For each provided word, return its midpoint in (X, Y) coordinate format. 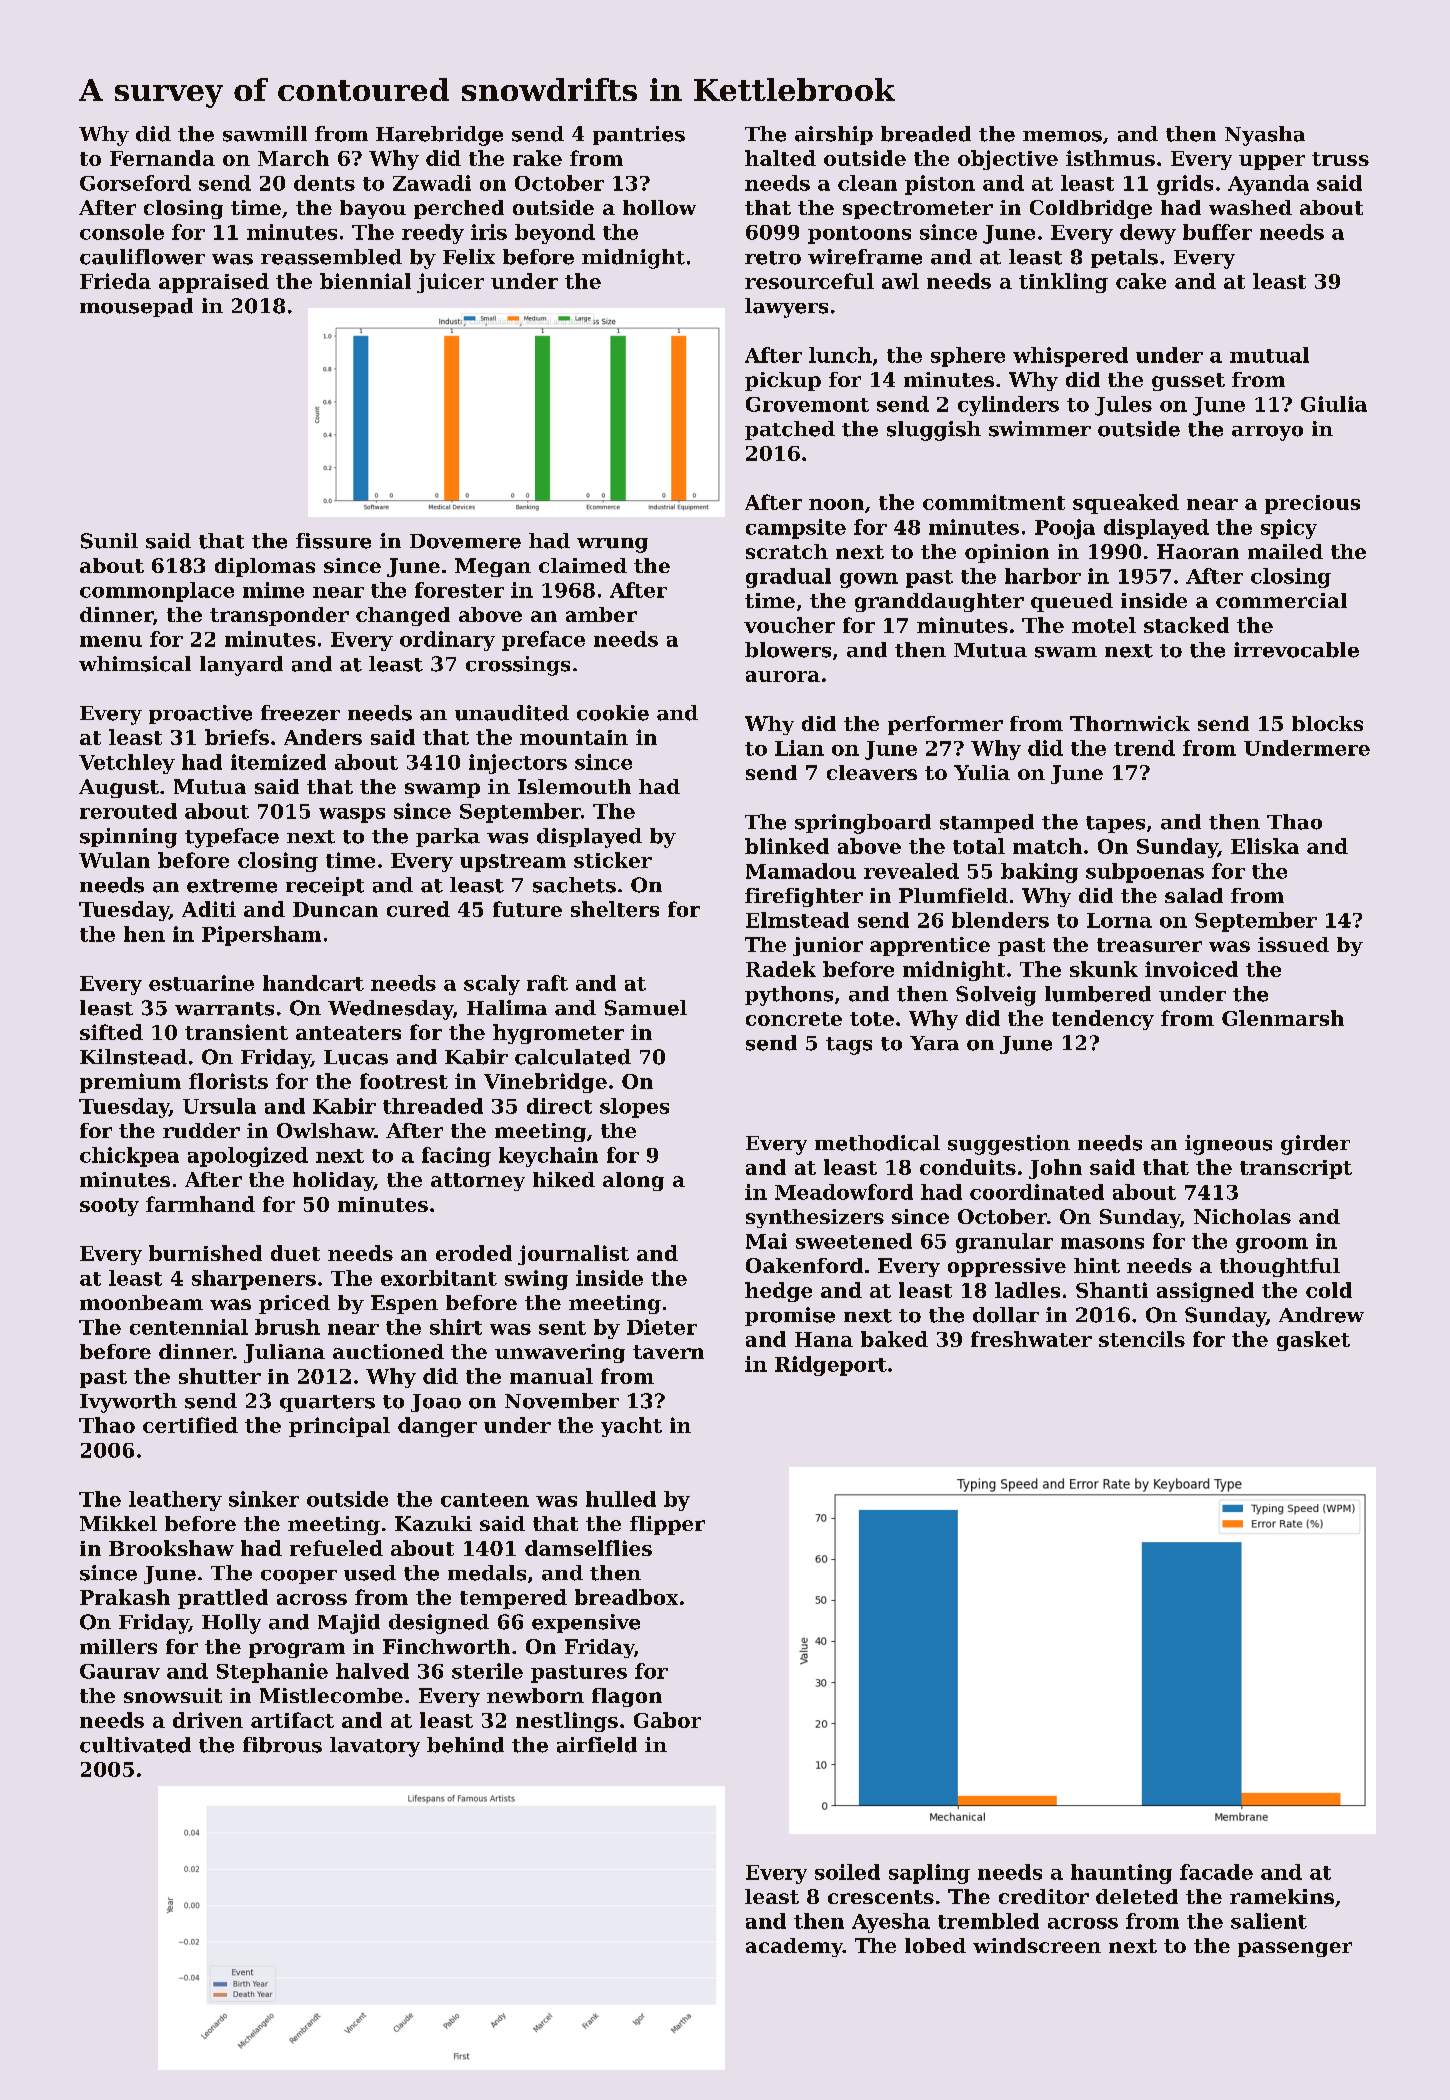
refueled (336, 1548)
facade (1216, 1872)
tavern (668, 1352)
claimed (583, 565)
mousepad (136, 307)
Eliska (1265, 846)
